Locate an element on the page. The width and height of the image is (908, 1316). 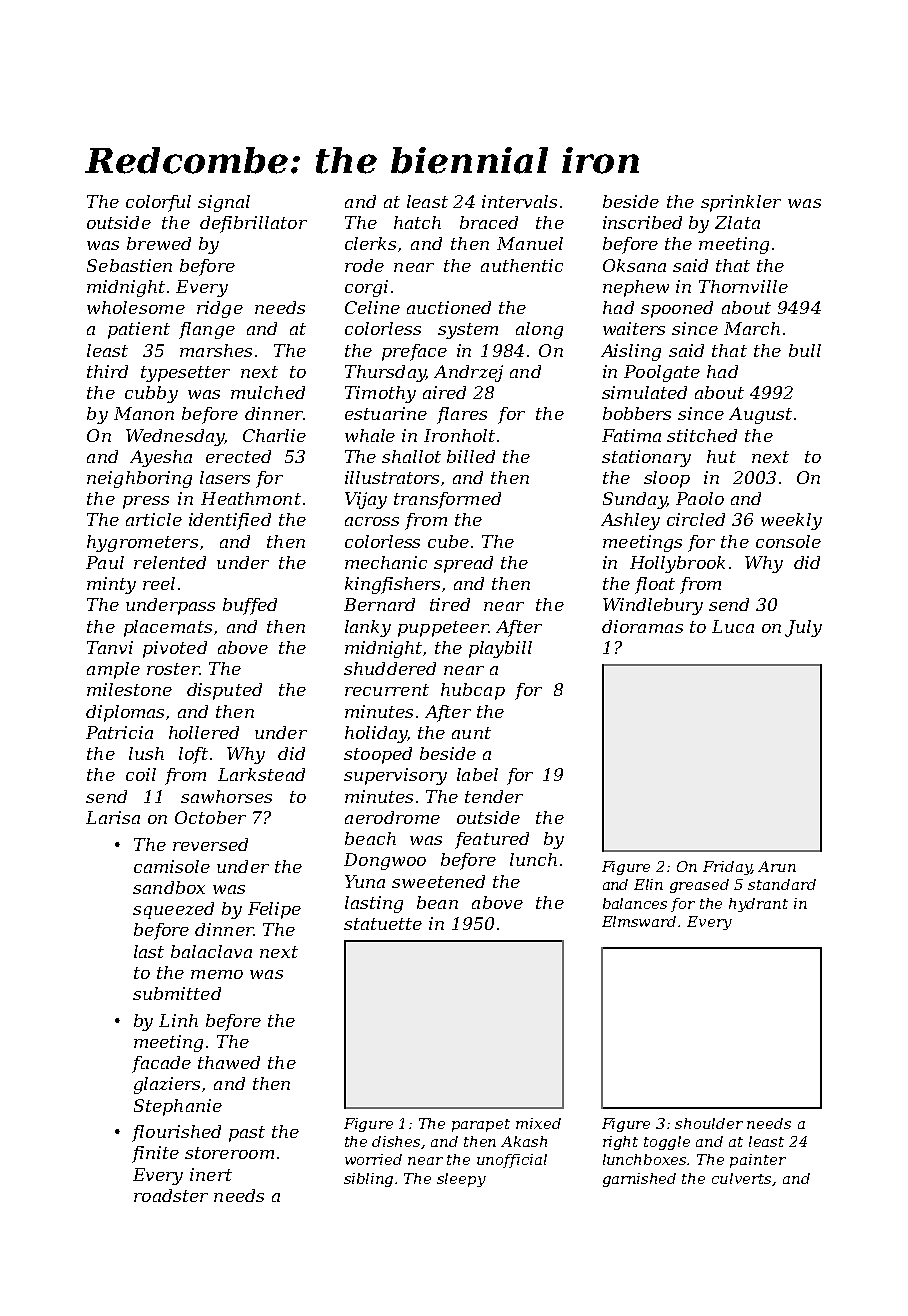
Sunday is located at coordinates (635, 500).
